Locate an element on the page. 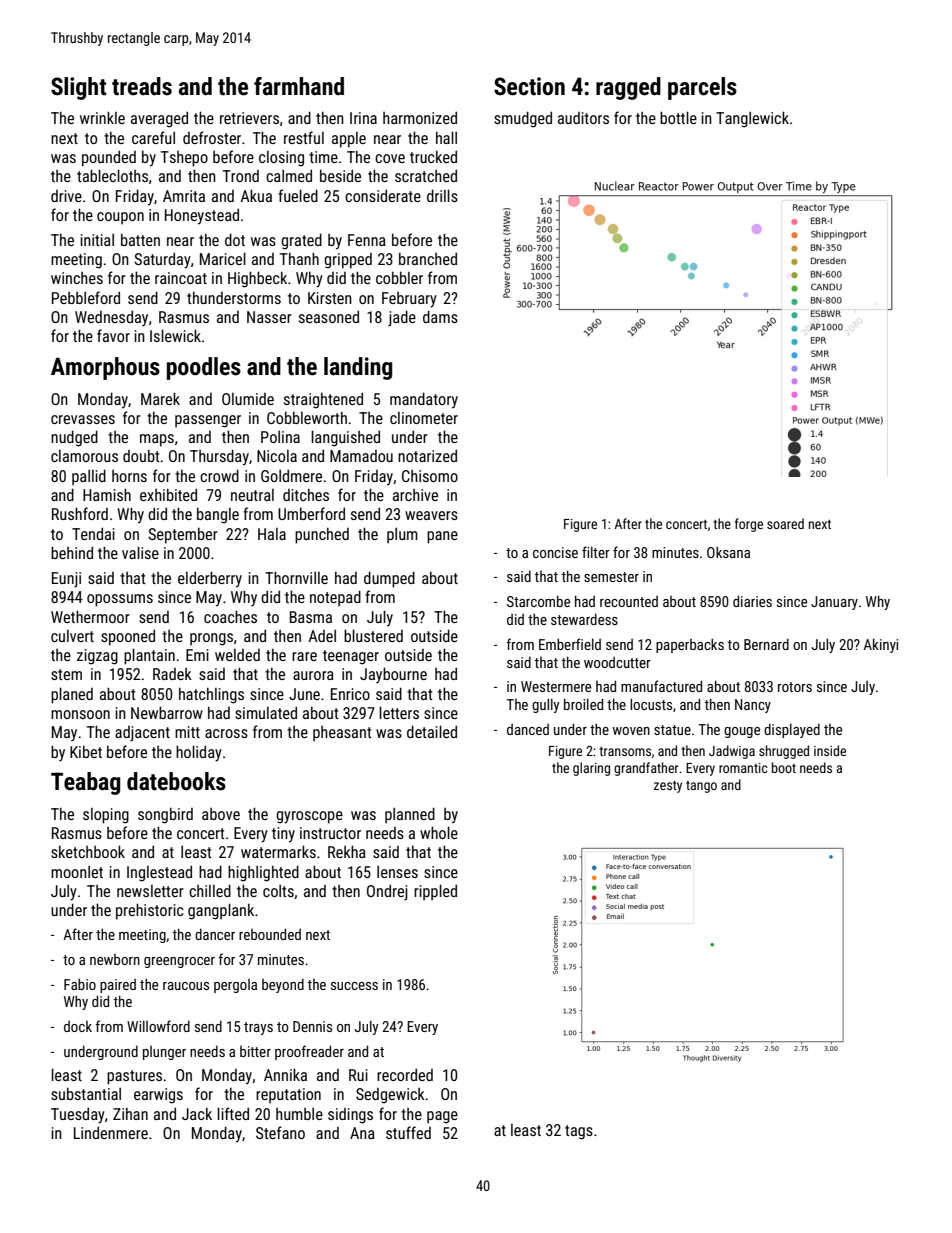 The image size is (952, 1233). blustered is located at coordinates (373, 635).
